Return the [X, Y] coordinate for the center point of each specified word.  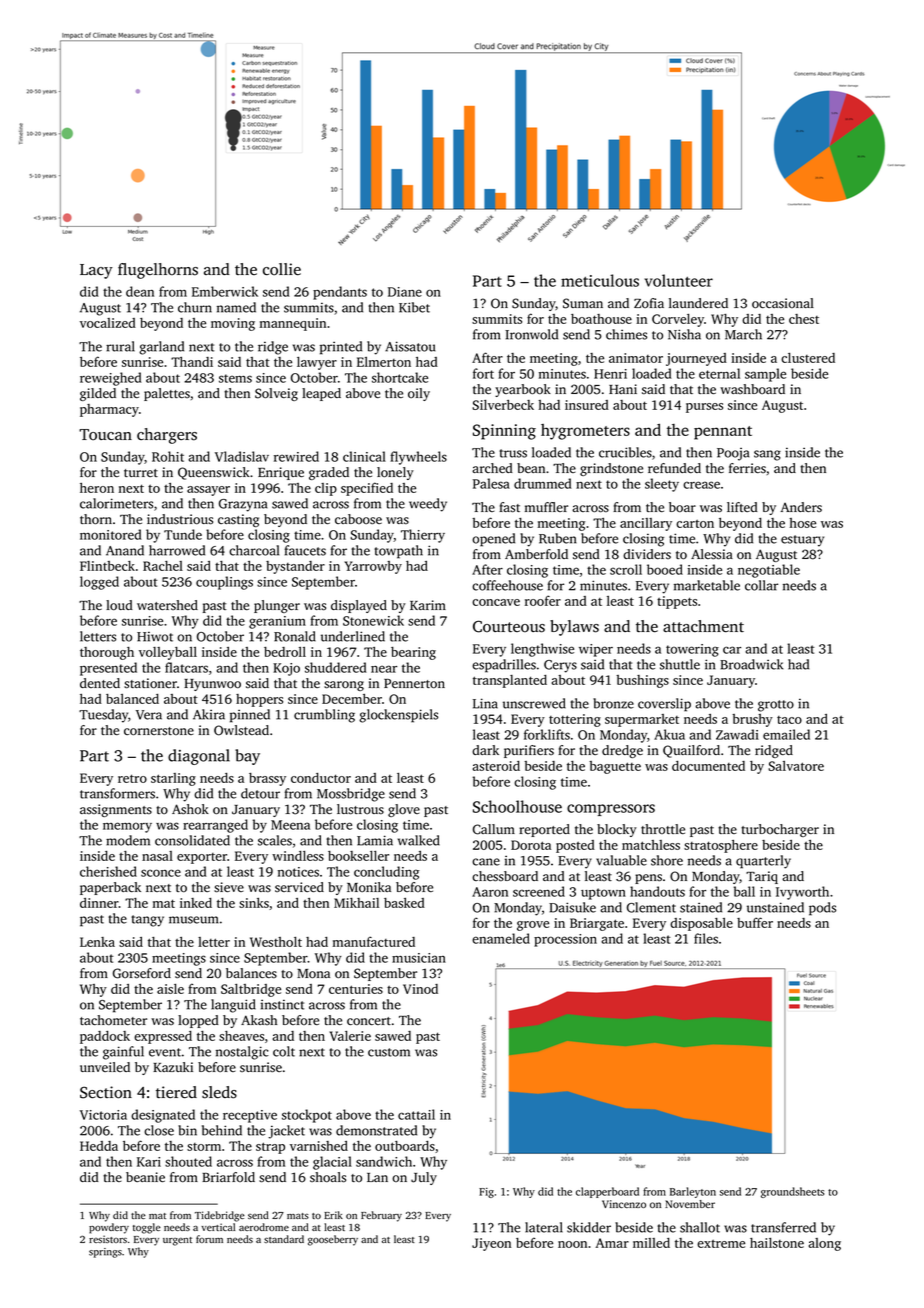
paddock [105, 1037]
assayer [208, 491]
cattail [416, 1114]
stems [235, 378]
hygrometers [585, 432]
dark [485, 750]
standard [284, 1239]
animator [636, 358]
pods [822, 909]
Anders [801, 507]
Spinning [504, 432]
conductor [321, 778]
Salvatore [796, 766]
